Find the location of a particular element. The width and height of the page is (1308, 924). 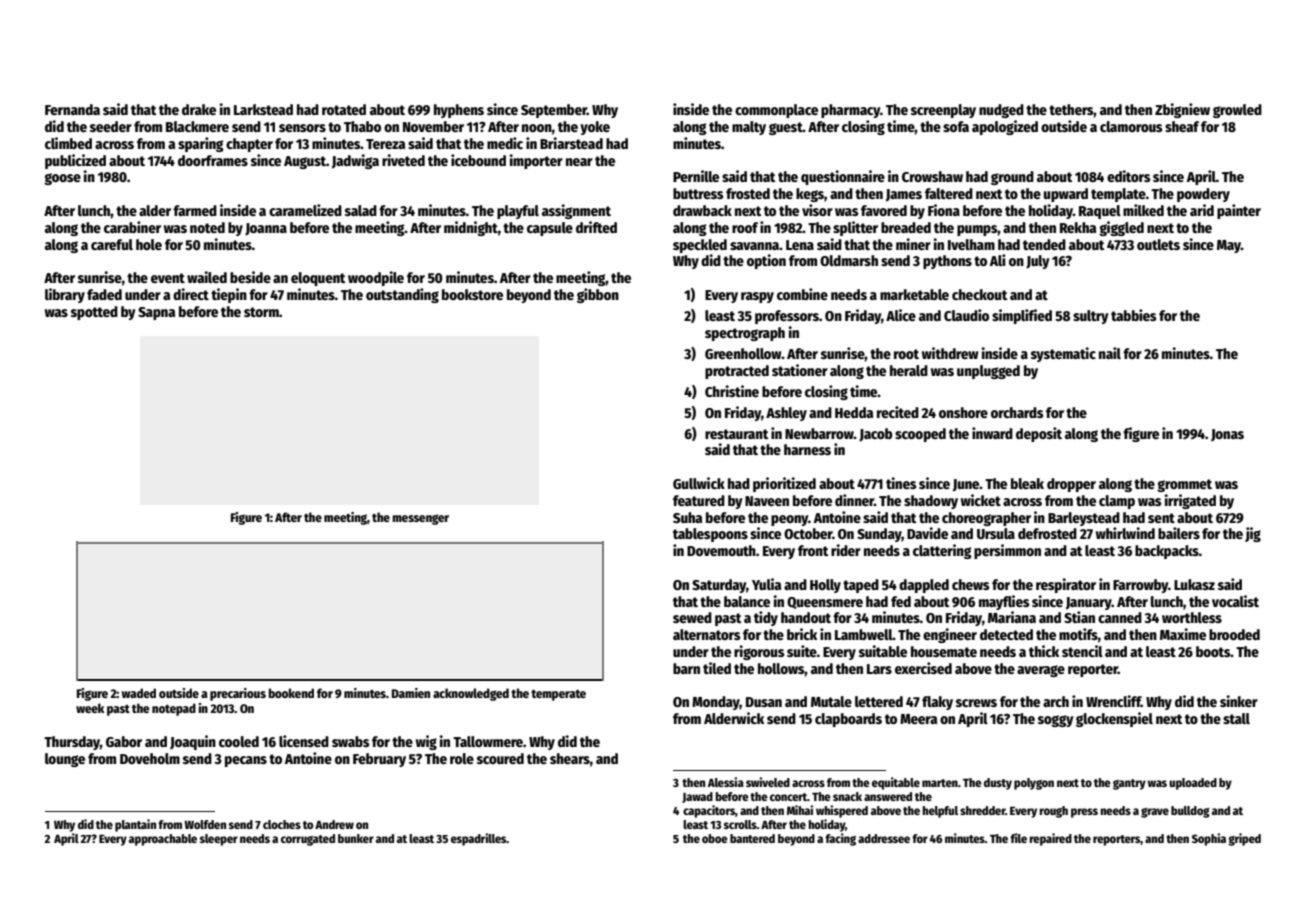

facing is located at coordinates (840, 839).
